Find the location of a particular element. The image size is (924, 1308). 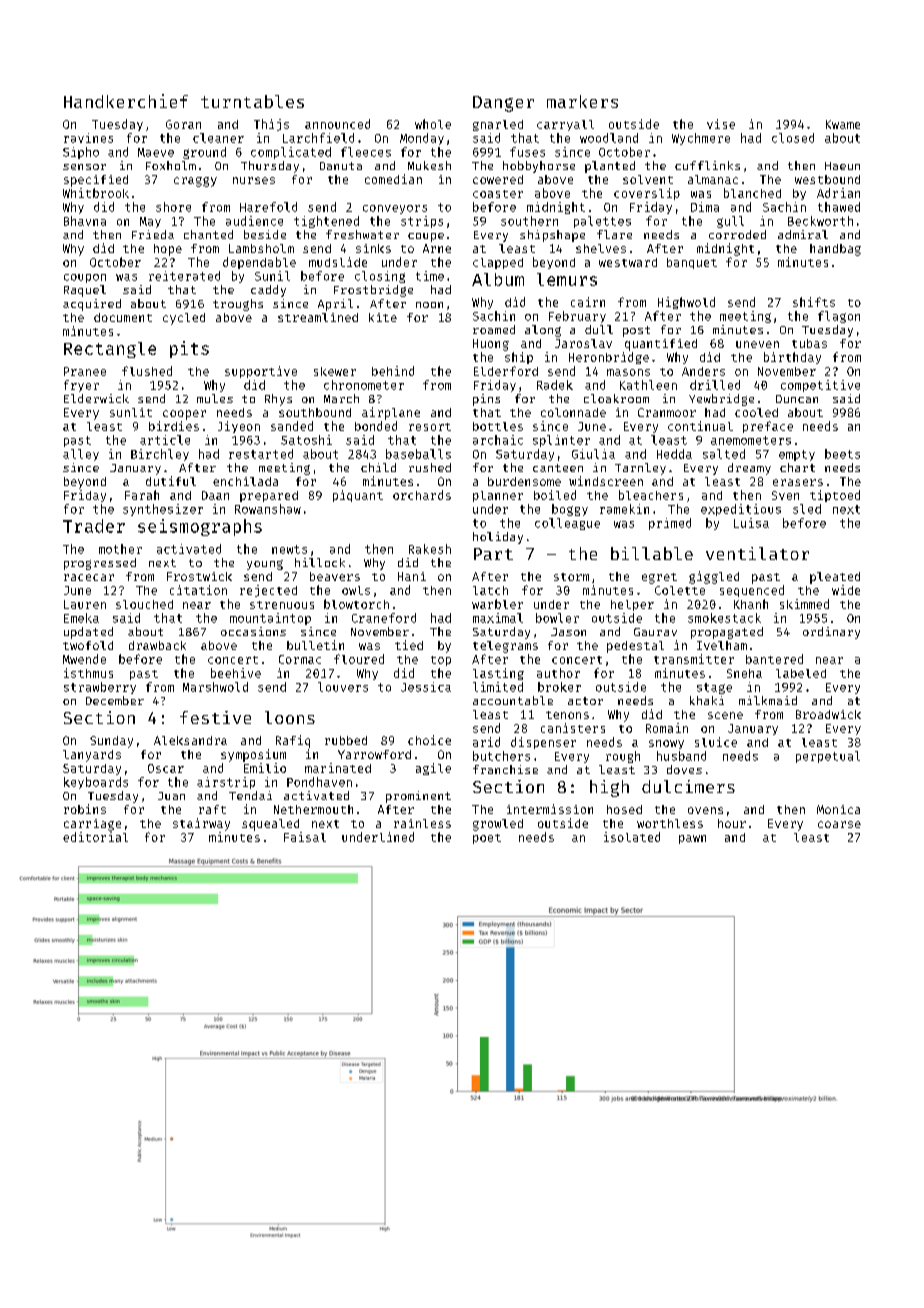

boiled is located at coordinates (555, 495).
